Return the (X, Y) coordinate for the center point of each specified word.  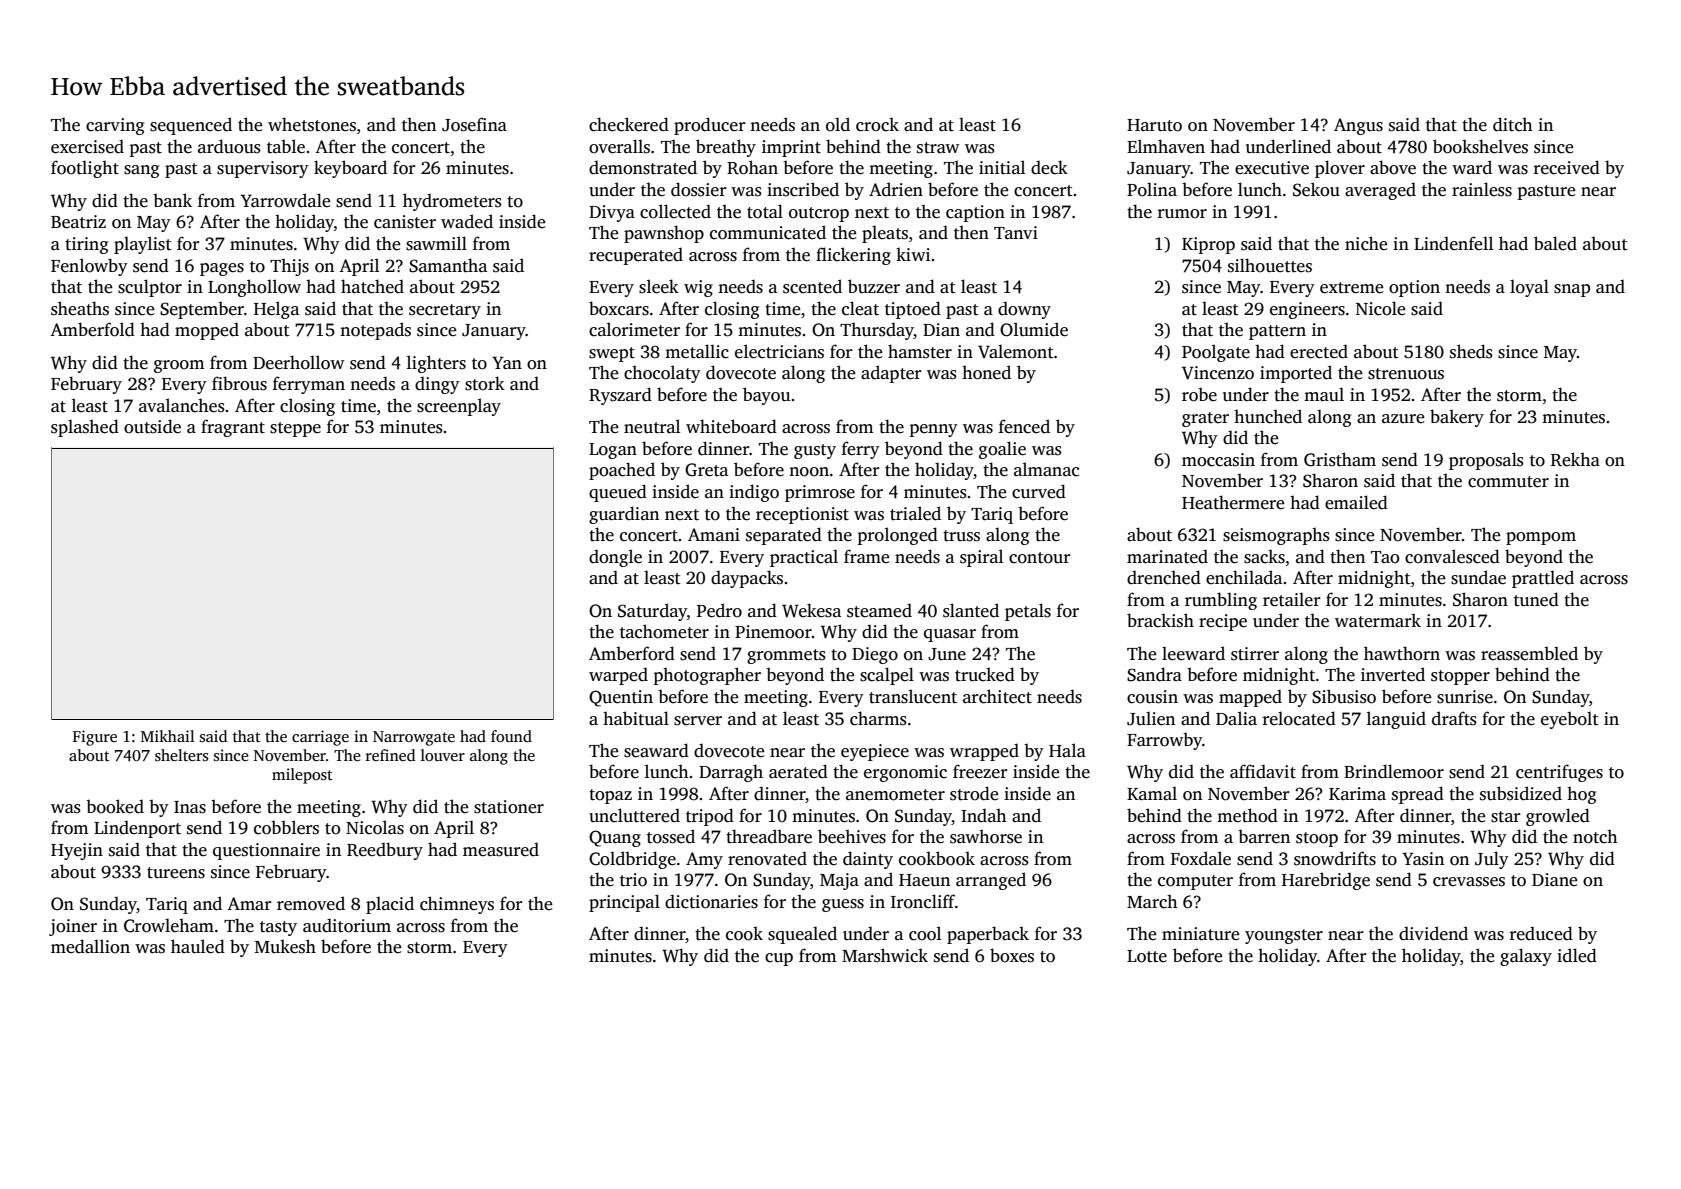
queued (618, 493)
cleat (860, 308)
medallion (90, 946)
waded (467, 221)
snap (1572, 290)
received (1567, 167)
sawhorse (986, 837)
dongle (615, 558)
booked (115, 806)
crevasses (1469, 882)
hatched (372, 286)
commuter (1508, 482)
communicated (768, 232)
